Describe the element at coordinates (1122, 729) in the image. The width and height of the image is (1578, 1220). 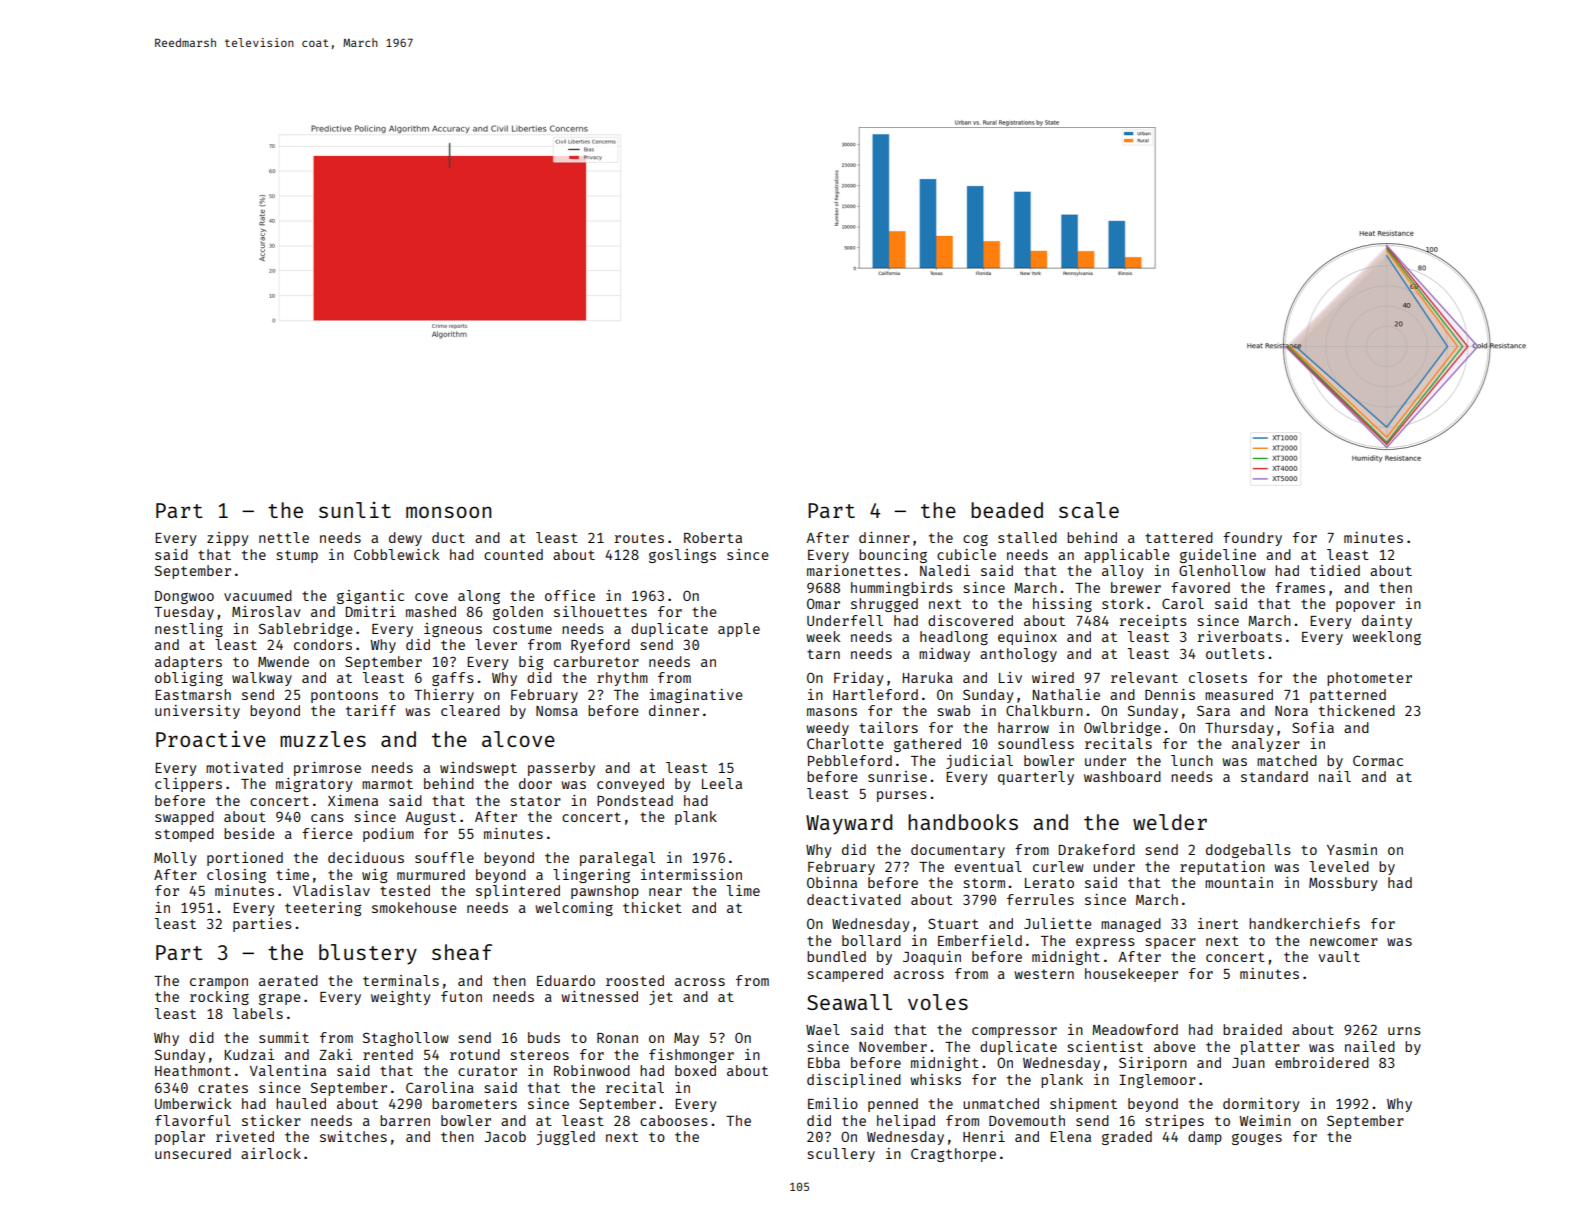
I see `Owlbridge` at that location.
